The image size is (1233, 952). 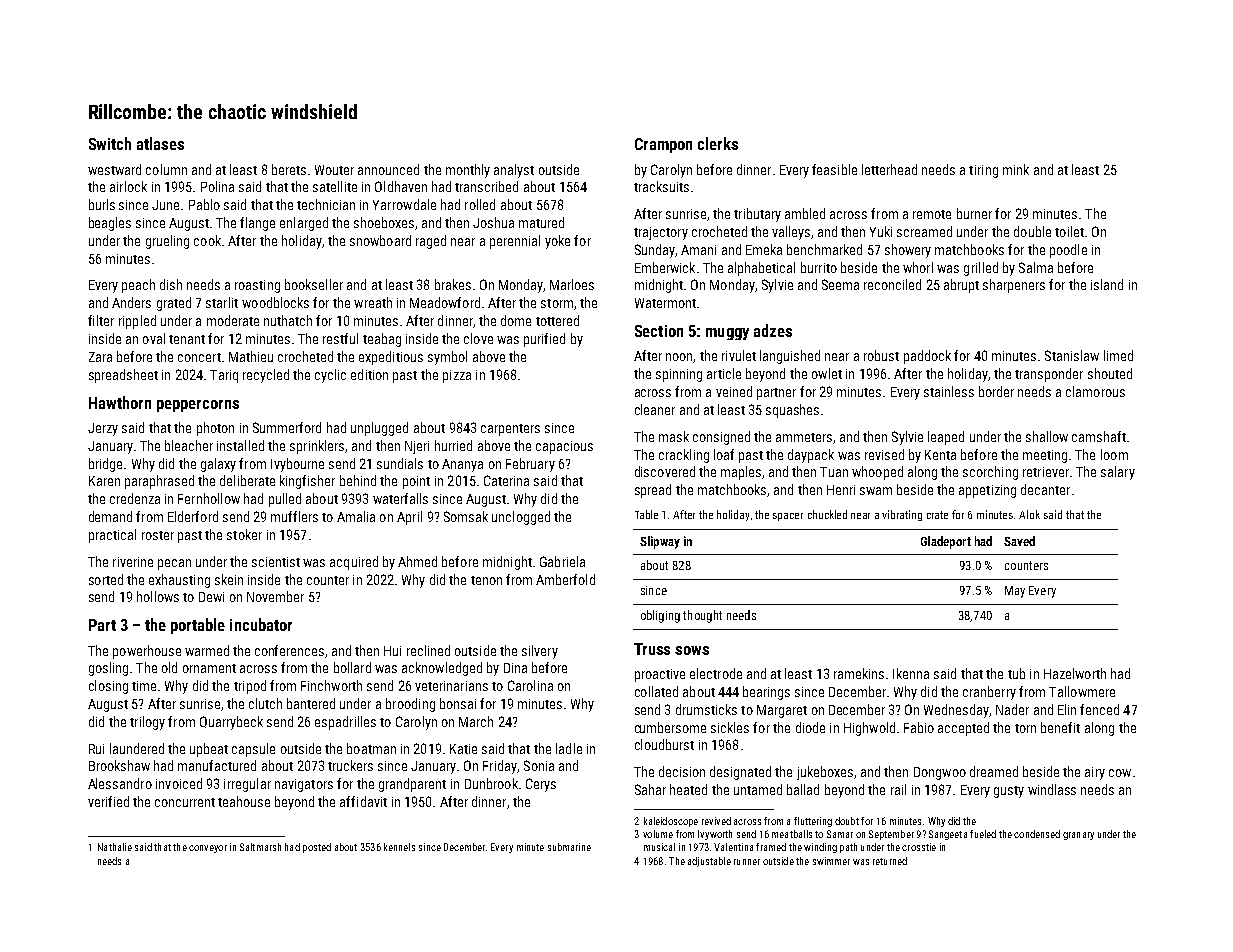 I want to click on capacious, so click(x=564, y=447).
